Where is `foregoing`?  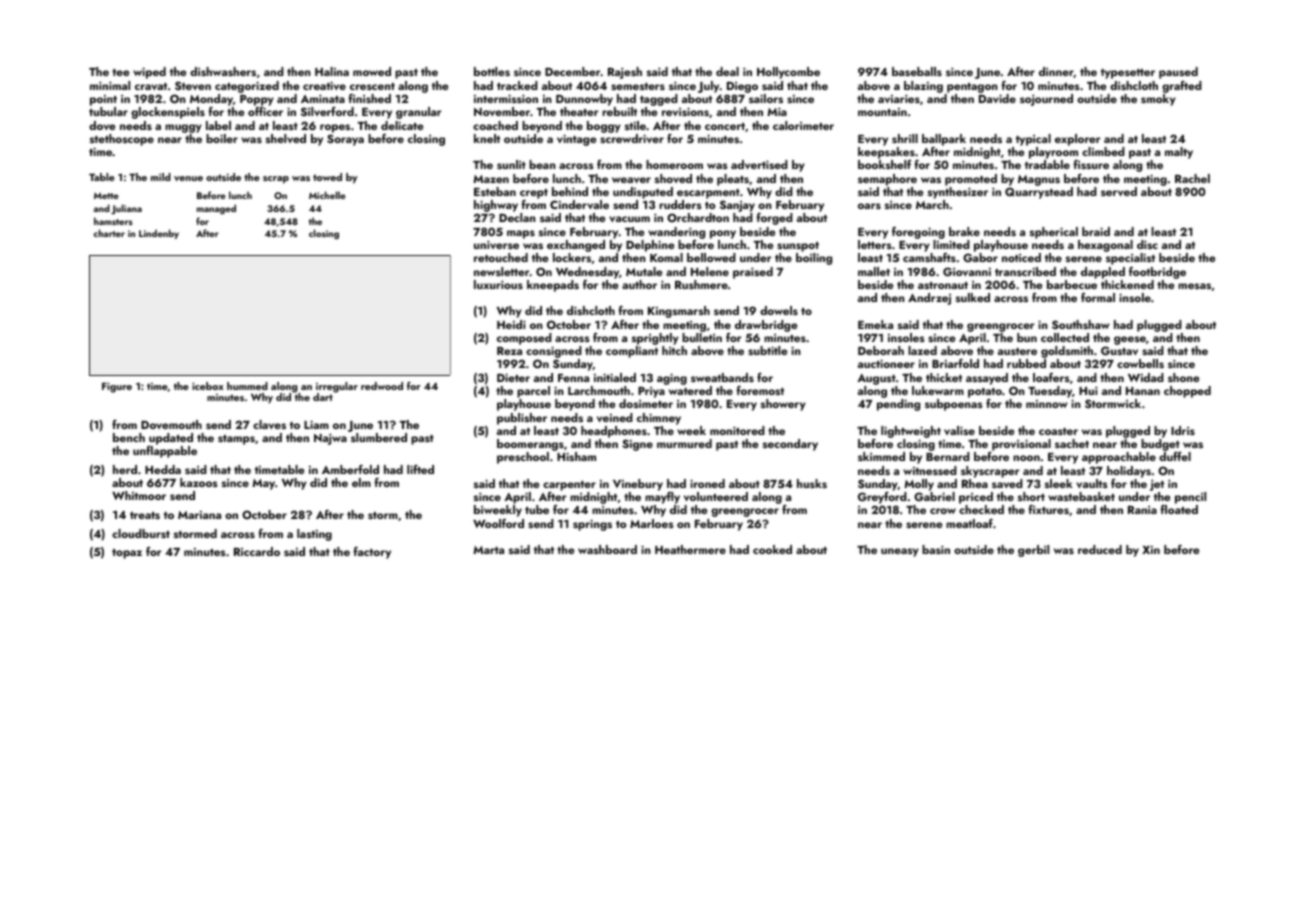 foregoing is located at coordinates (918, 233).
